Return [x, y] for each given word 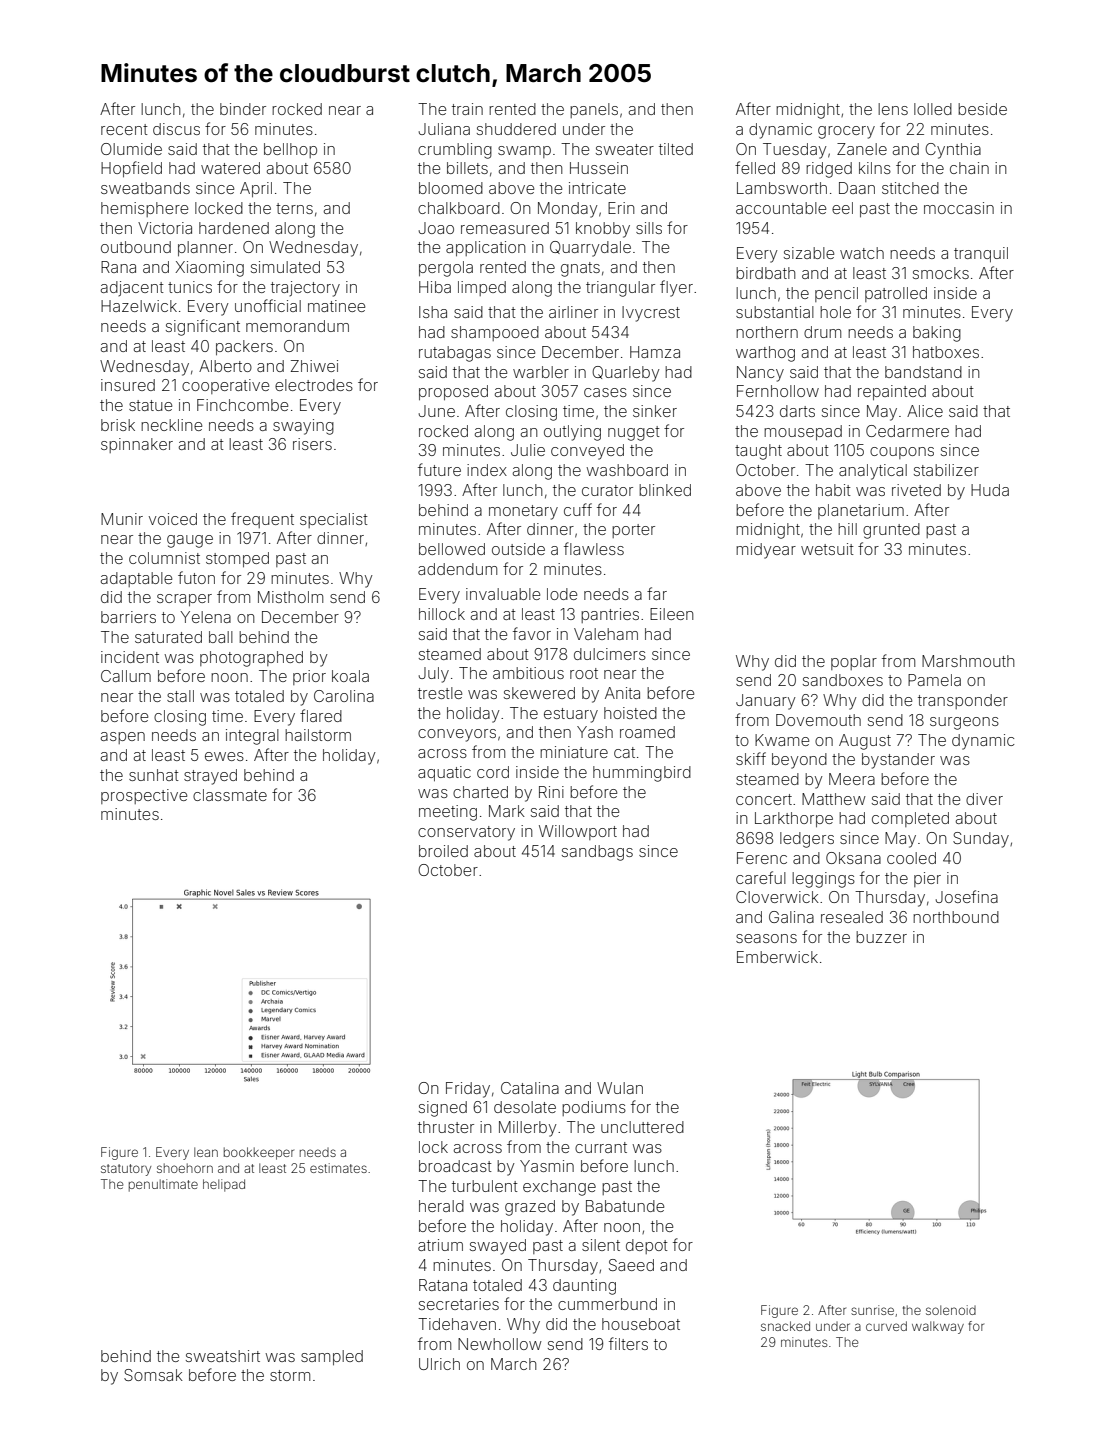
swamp [524, 152]
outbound [136, 247]
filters [628, 1343]
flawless [594, 548]
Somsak [153, 1375]
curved [886, 1326]
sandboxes [843, 680]
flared [321, 715]
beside [982, 109]
